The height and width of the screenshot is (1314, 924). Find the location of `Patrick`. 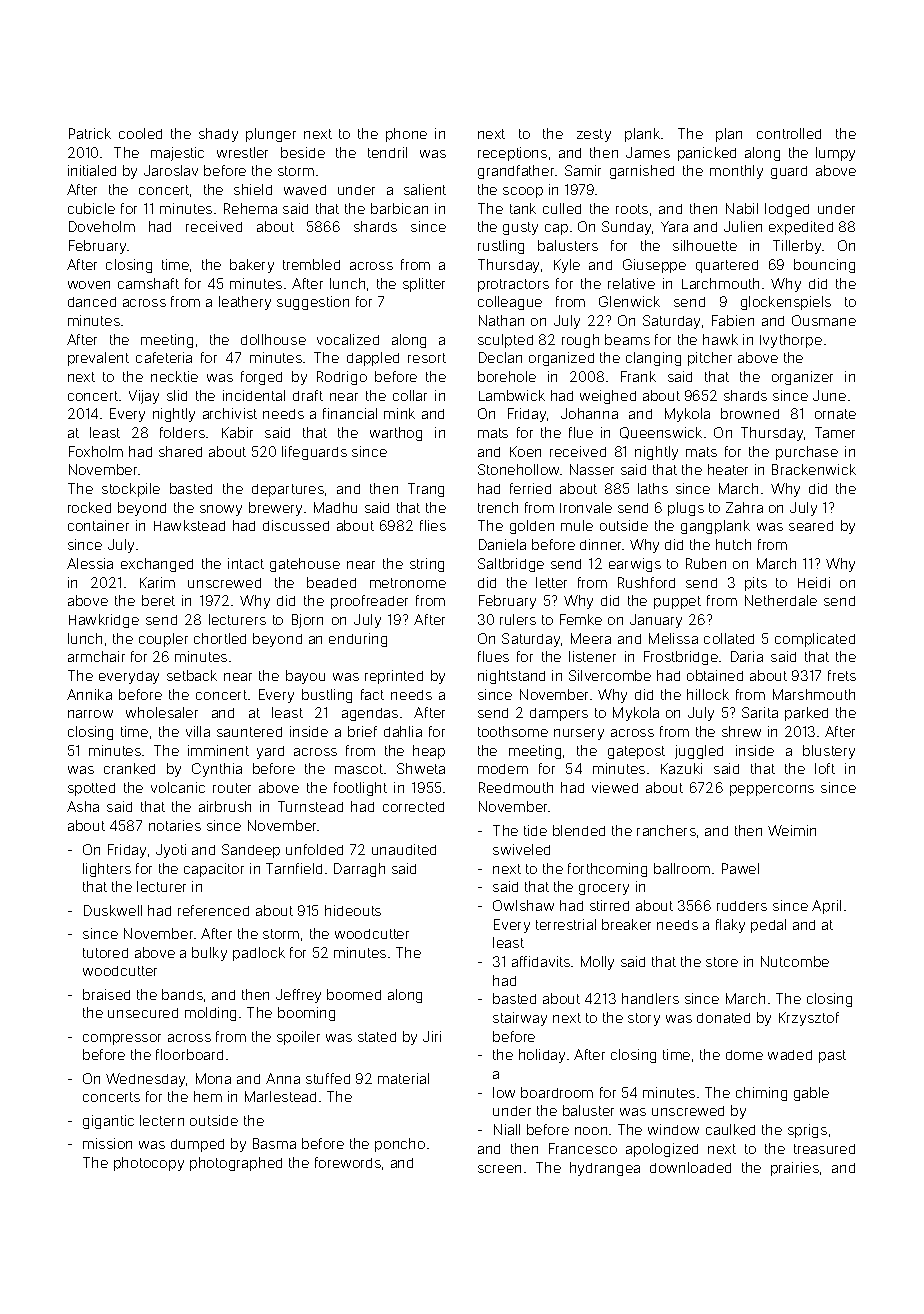

Patrick is located at coordinates (90, 133).
